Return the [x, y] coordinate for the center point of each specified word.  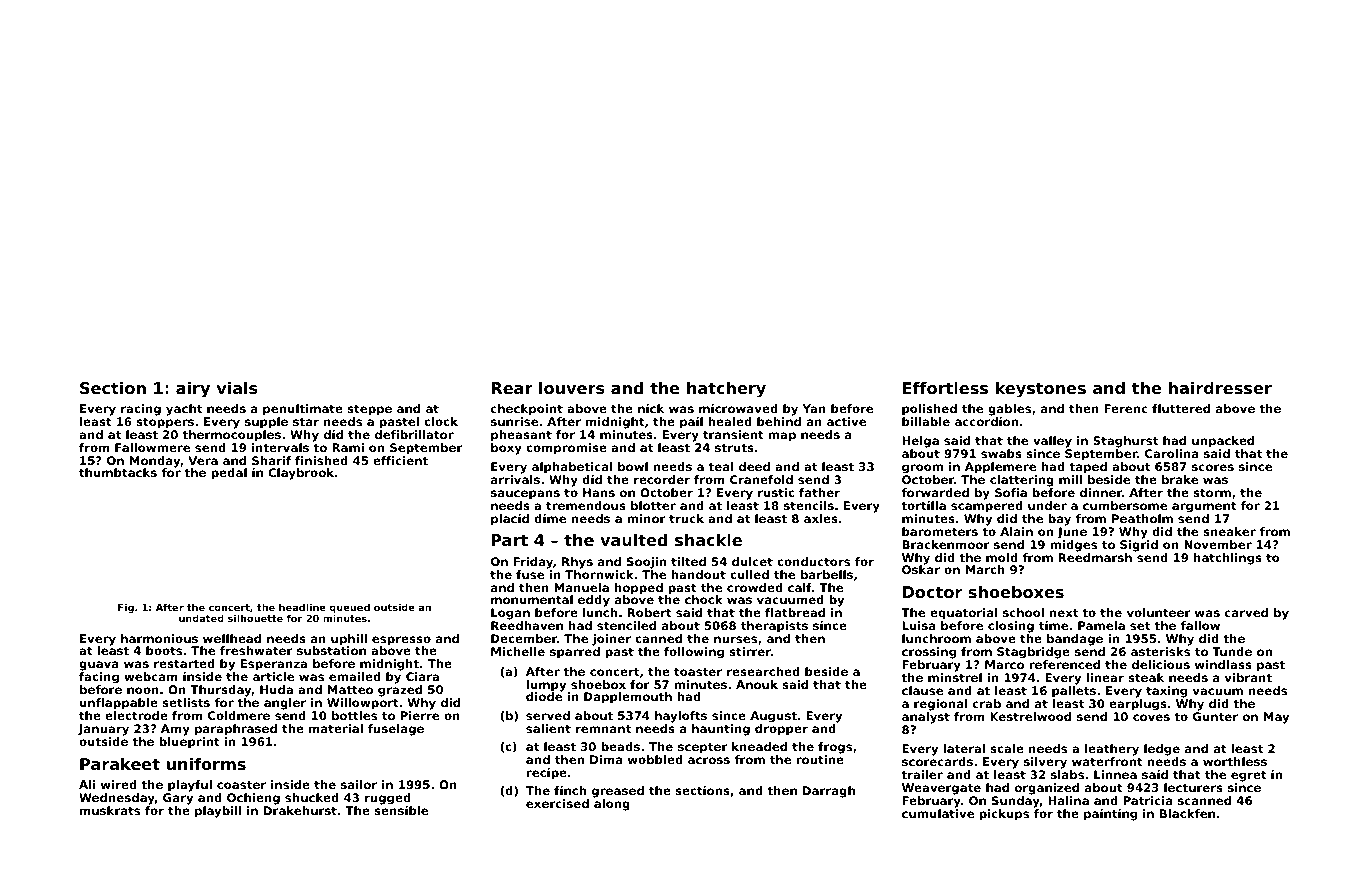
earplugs [1138, 705]
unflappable [119, 704]
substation [331, 650]
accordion [986, 421]
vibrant [1248, 677]
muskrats [110, 810]
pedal [229, 474]
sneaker [1229, 531]
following [694, 653]
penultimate [303, 410]
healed [730, 421]
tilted [688, 561]
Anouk [757, 684]
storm [1212, 492]
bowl [633, 466]
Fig [126, 608]
